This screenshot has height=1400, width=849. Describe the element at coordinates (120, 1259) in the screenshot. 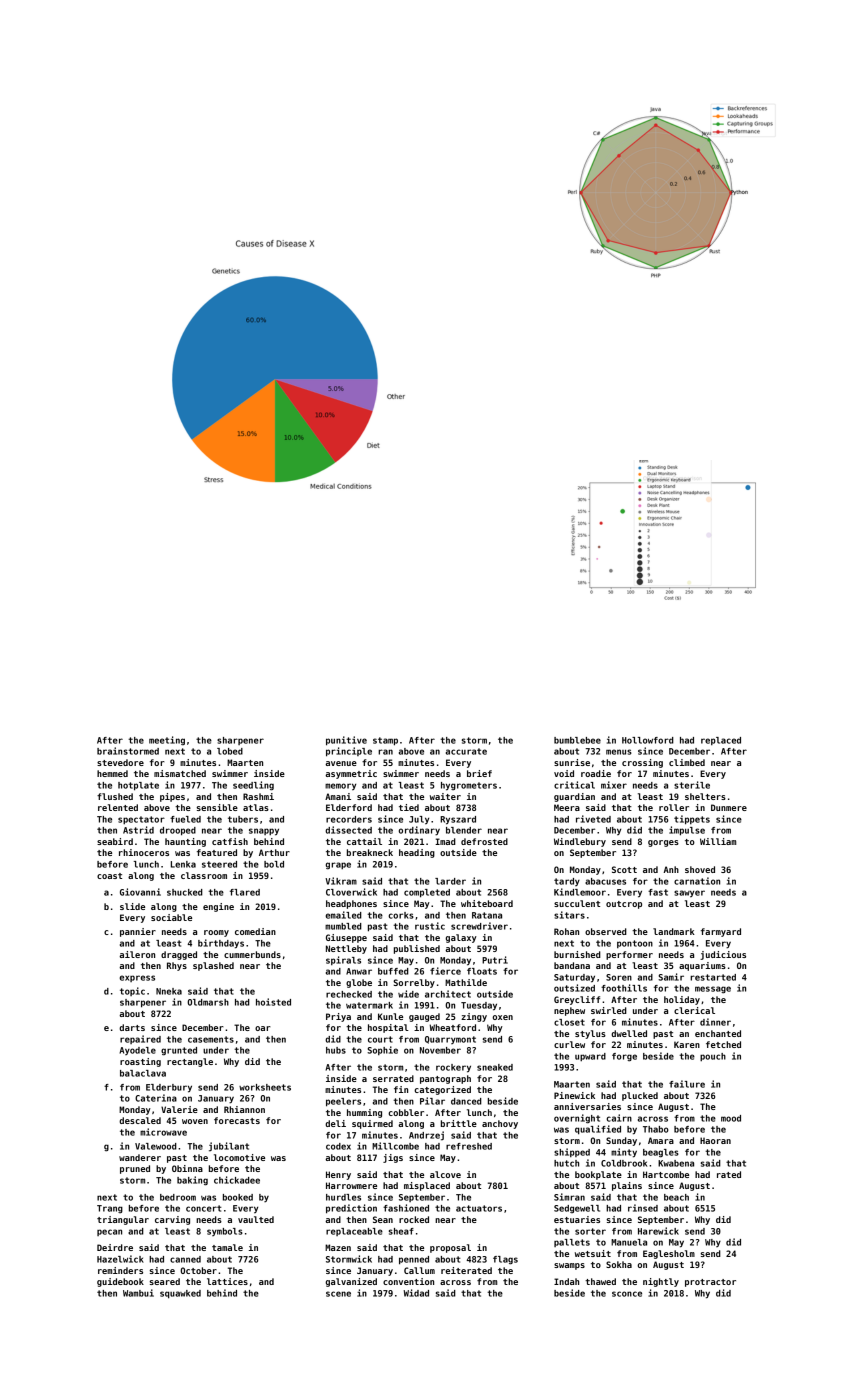

I see `Hazelwick` at that location.
